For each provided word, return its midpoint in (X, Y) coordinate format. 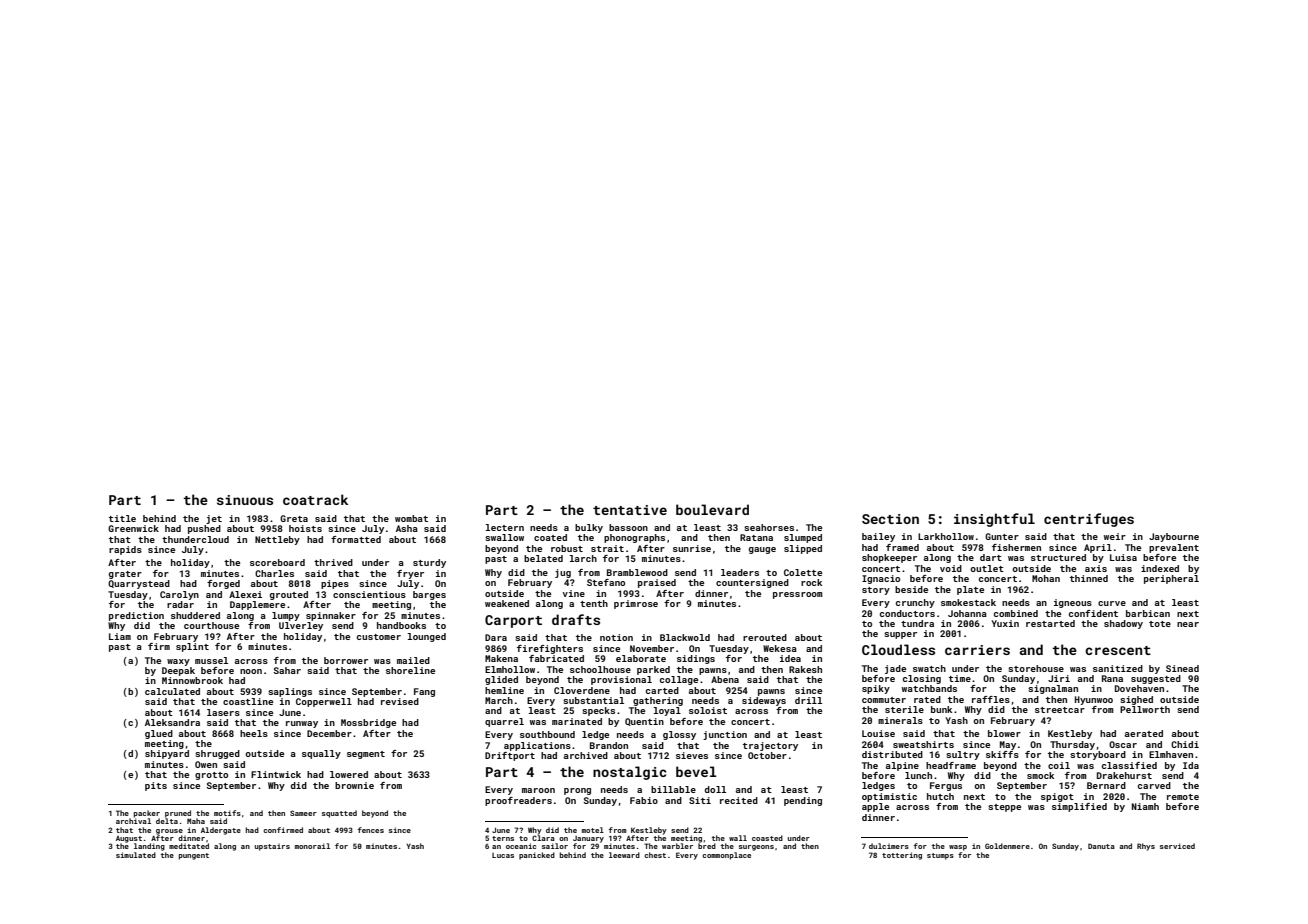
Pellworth (1145, 709)
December (329, 733)
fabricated (556, 658)
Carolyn (179, 595)
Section (890, 519)
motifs (227, 813)
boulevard (712, 509)
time (960, 678)
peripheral (1171, 579)
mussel (211, 660)
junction (725, 735)
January (588, 839)
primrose (636, 604)
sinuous (245, 500)
